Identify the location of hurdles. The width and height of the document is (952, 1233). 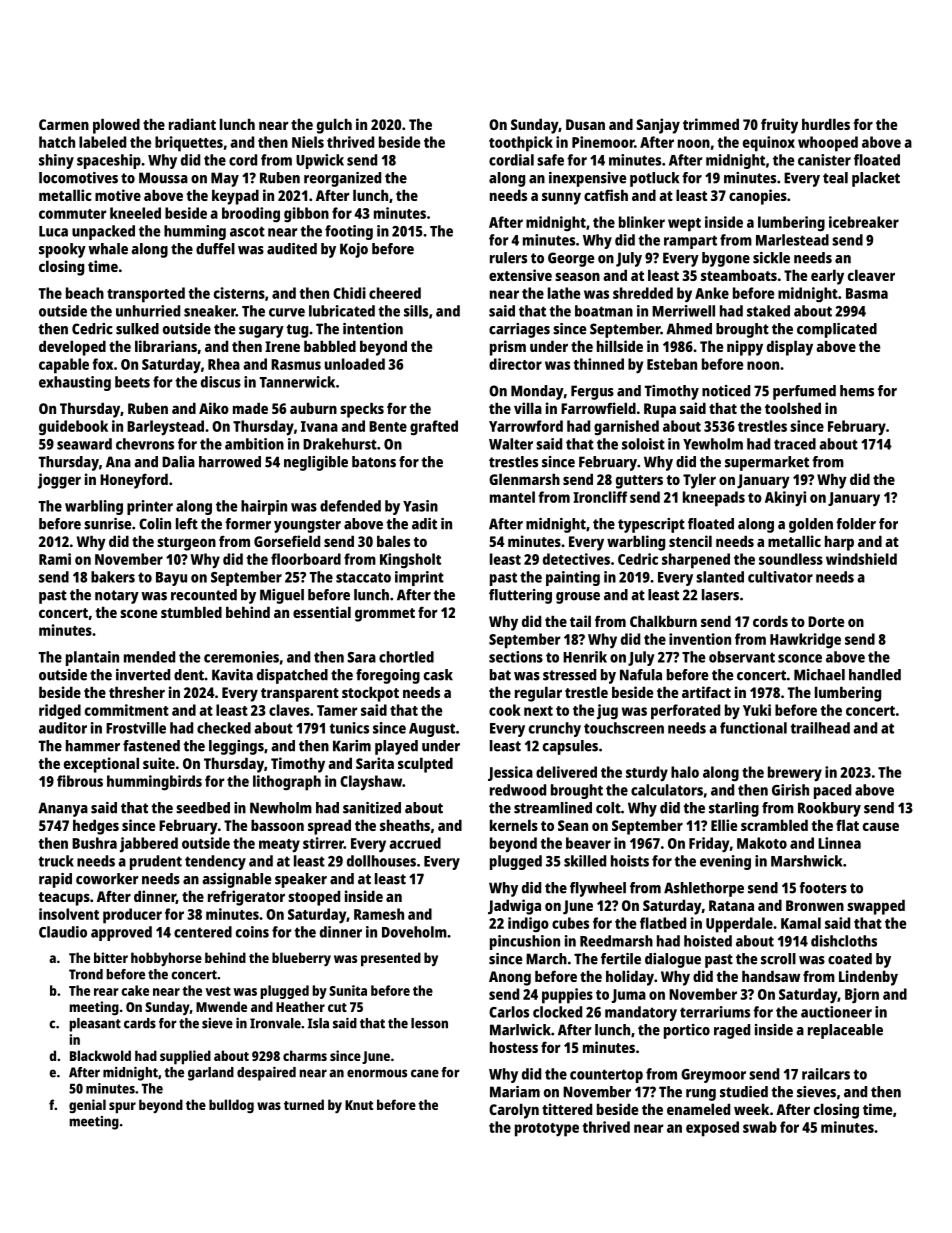
(826, 124).
